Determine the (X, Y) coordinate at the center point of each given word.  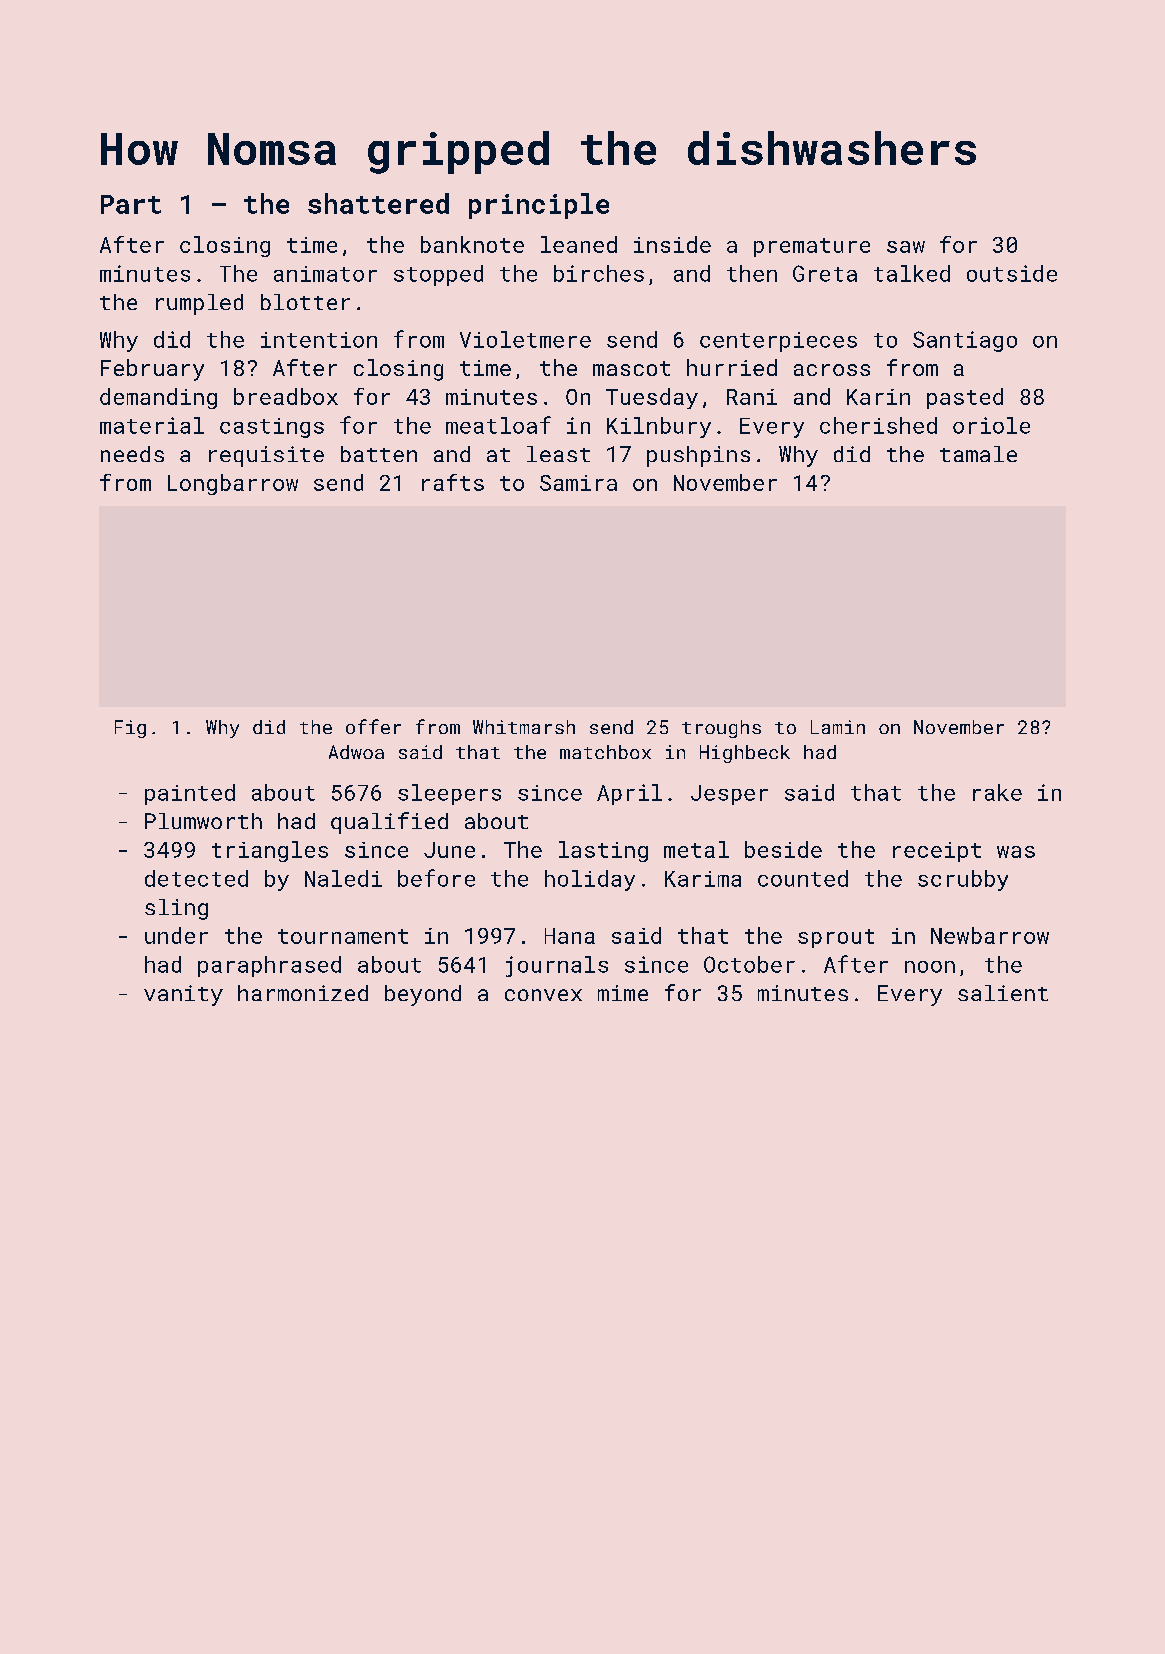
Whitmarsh (524, 727)
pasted (965, 398)
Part (131, 204)
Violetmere (525, 339)
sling (176, 909)
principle (539, 206)
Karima (703, 879)
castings (272, 428)
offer (373, 726)
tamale (978, 454)
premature (812, 247)
